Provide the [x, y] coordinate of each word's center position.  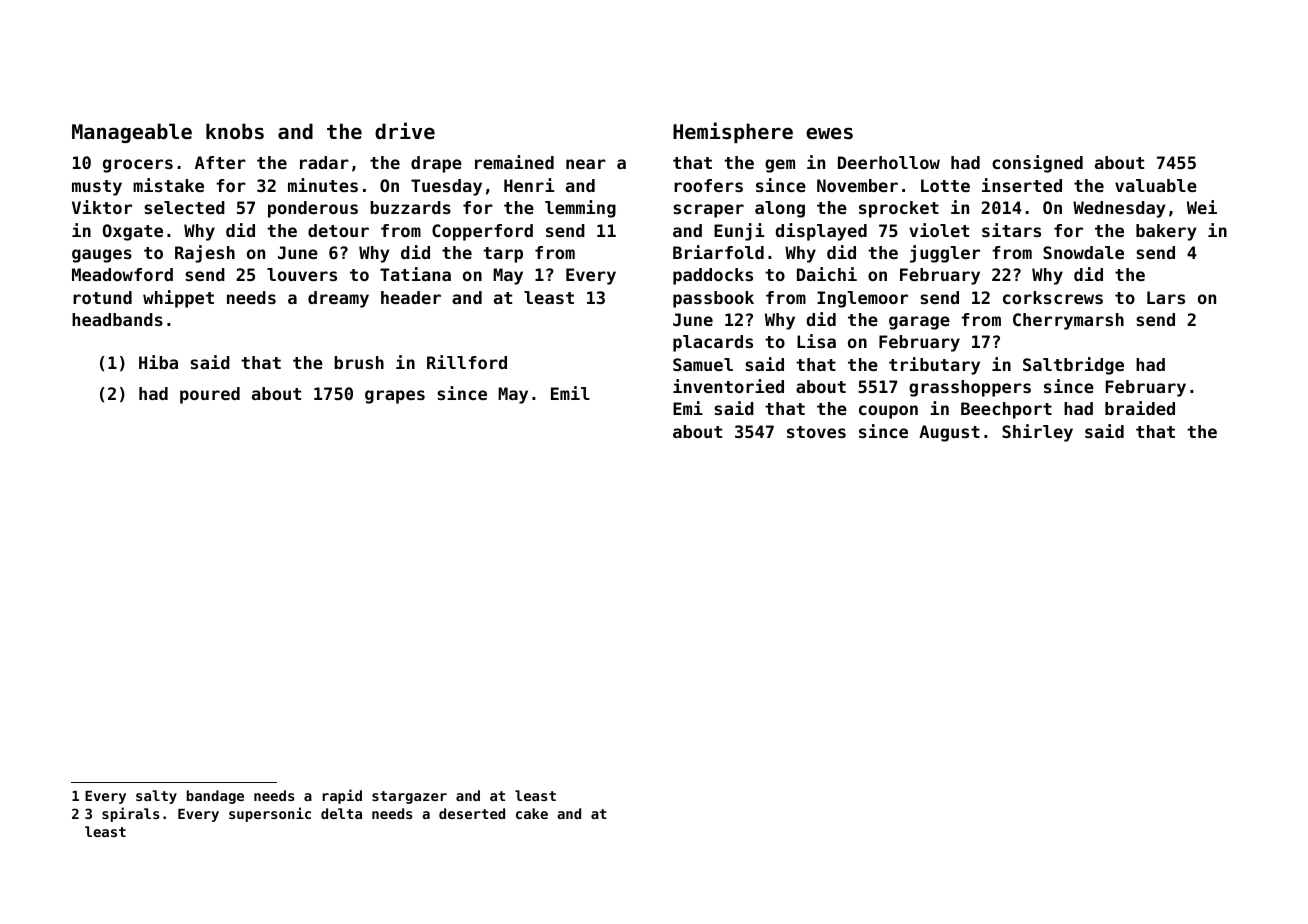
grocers [138, 166]
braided [1140, 408]
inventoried [728, 386]
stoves [816, 432]
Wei [1202, 207]
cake [532, 813]
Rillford [467, 362]
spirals [130, 814]
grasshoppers [970, 388]
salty [156, 797]
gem [780, 166]
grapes [395, 397]
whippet [178, 299]
